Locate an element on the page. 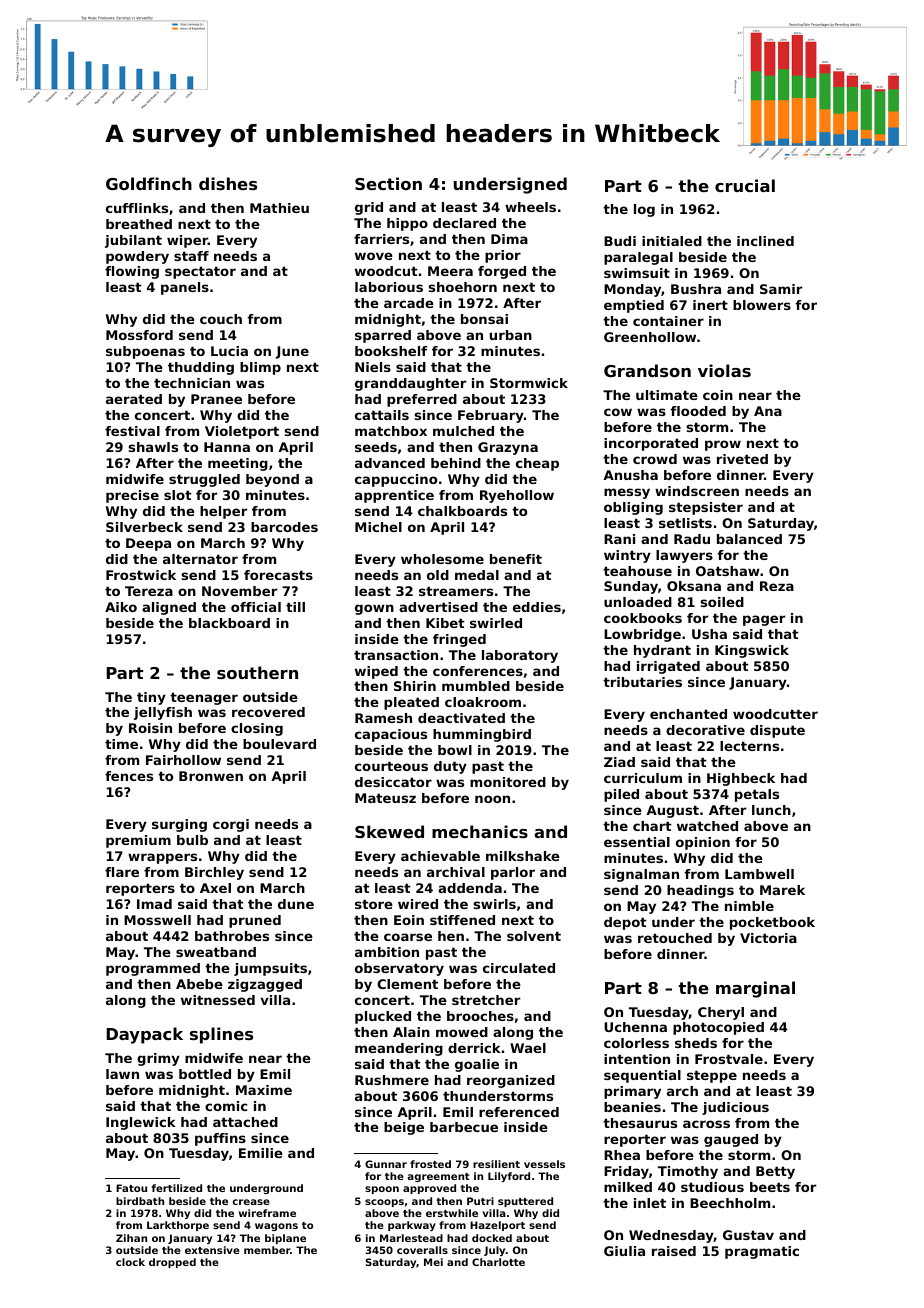 This document has height=1308, width=924. balanced is located at coordinates (749, 539).
